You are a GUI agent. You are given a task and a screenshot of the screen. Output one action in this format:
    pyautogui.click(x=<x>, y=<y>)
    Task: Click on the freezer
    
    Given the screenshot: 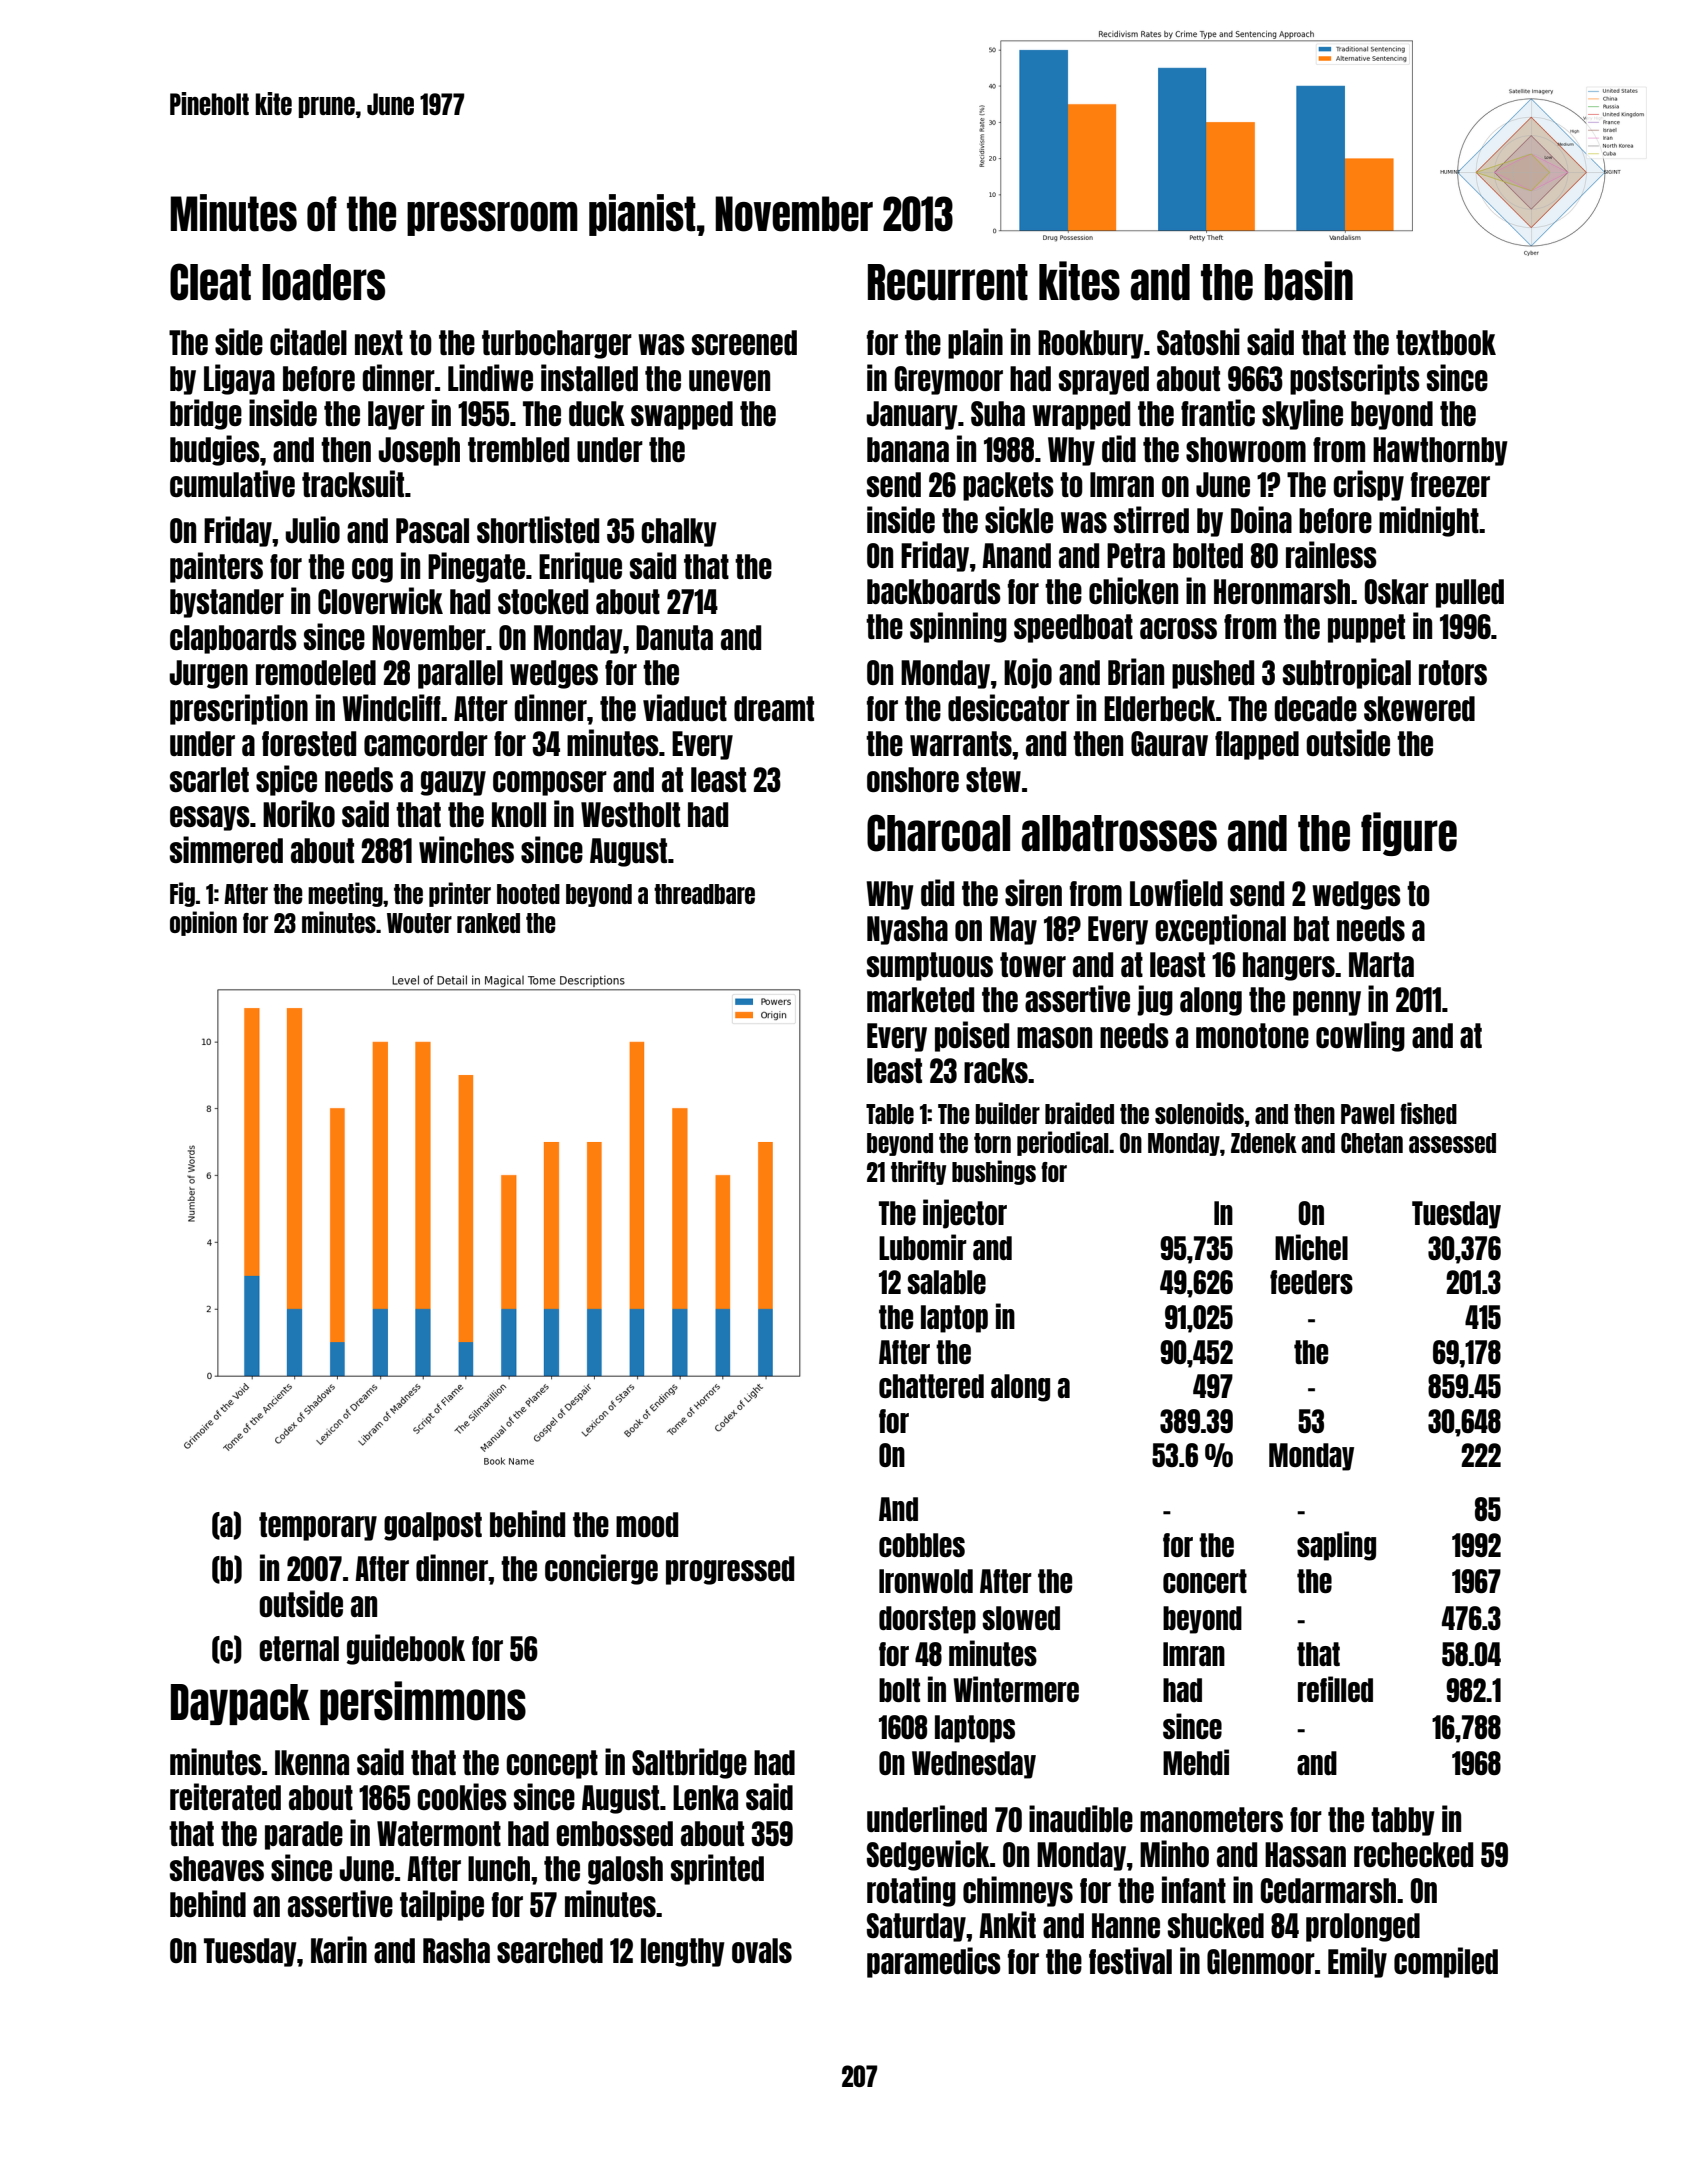 What is the action you would take?
    pyautogui.click(x=1450, y=484)
